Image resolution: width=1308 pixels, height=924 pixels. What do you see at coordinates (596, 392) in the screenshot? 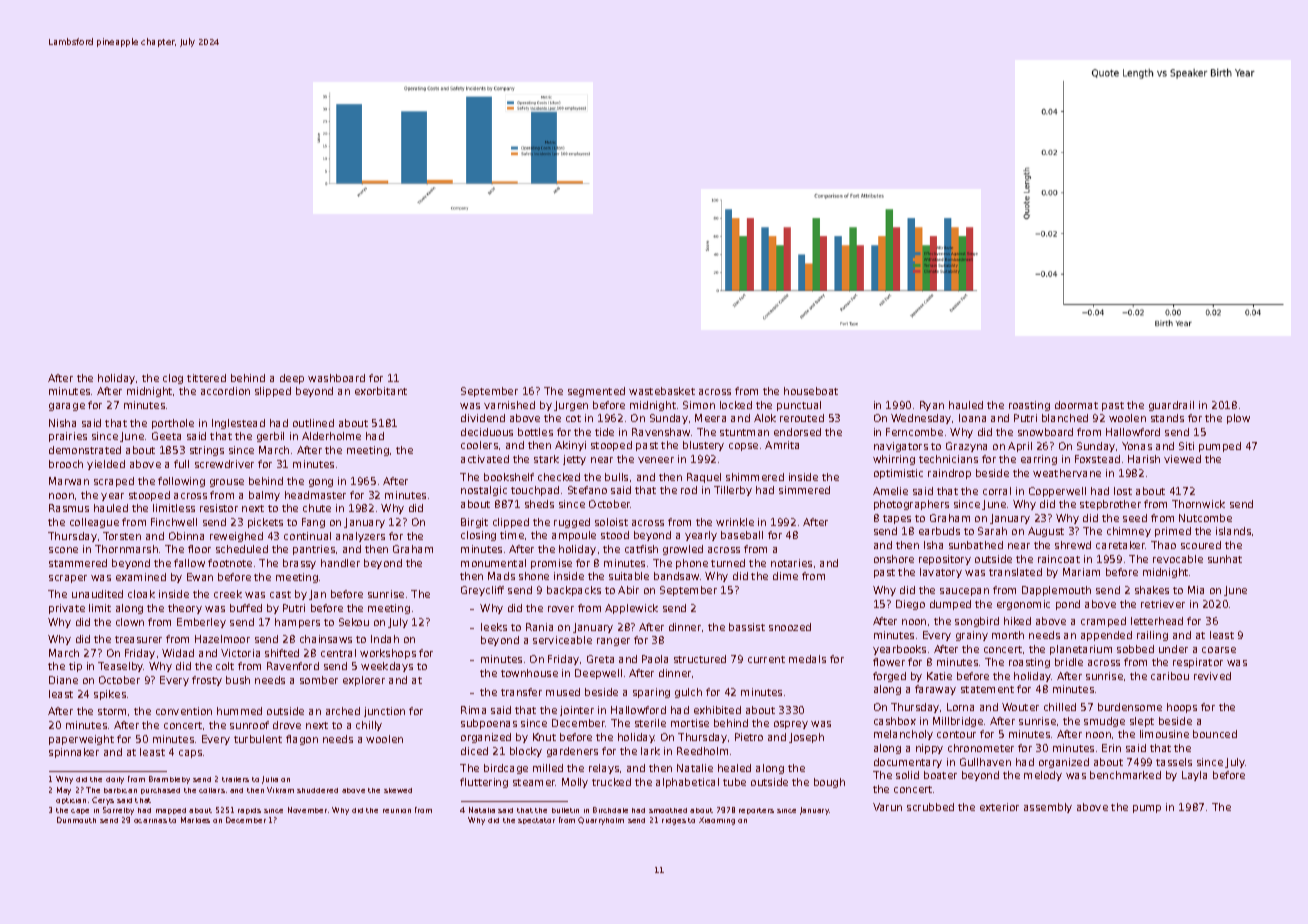
I see `segmented` at bounding box center [596, 392].
